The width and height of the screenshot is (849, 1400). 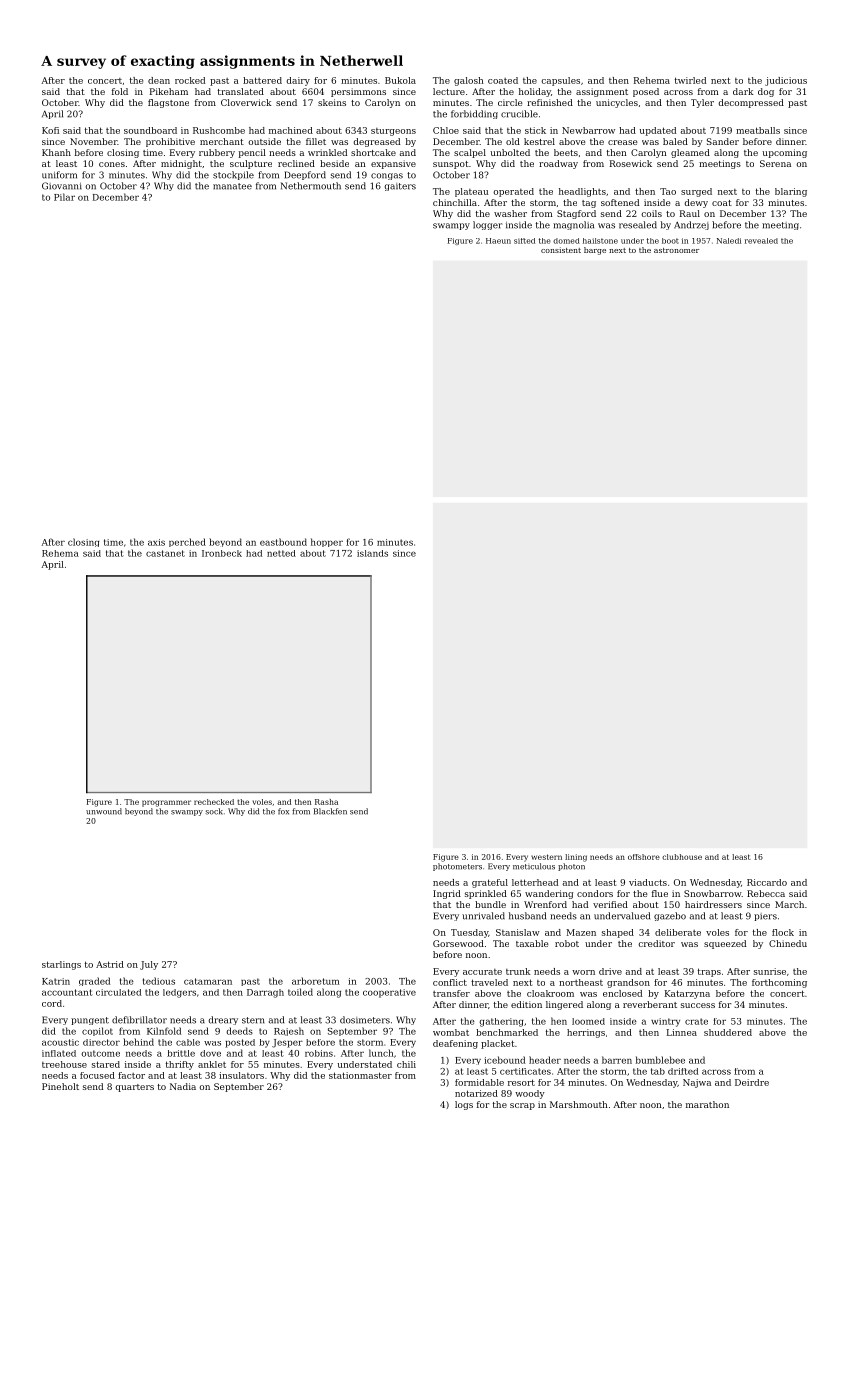 I want to click on Pineholt, so click(x=60, y=1086).
